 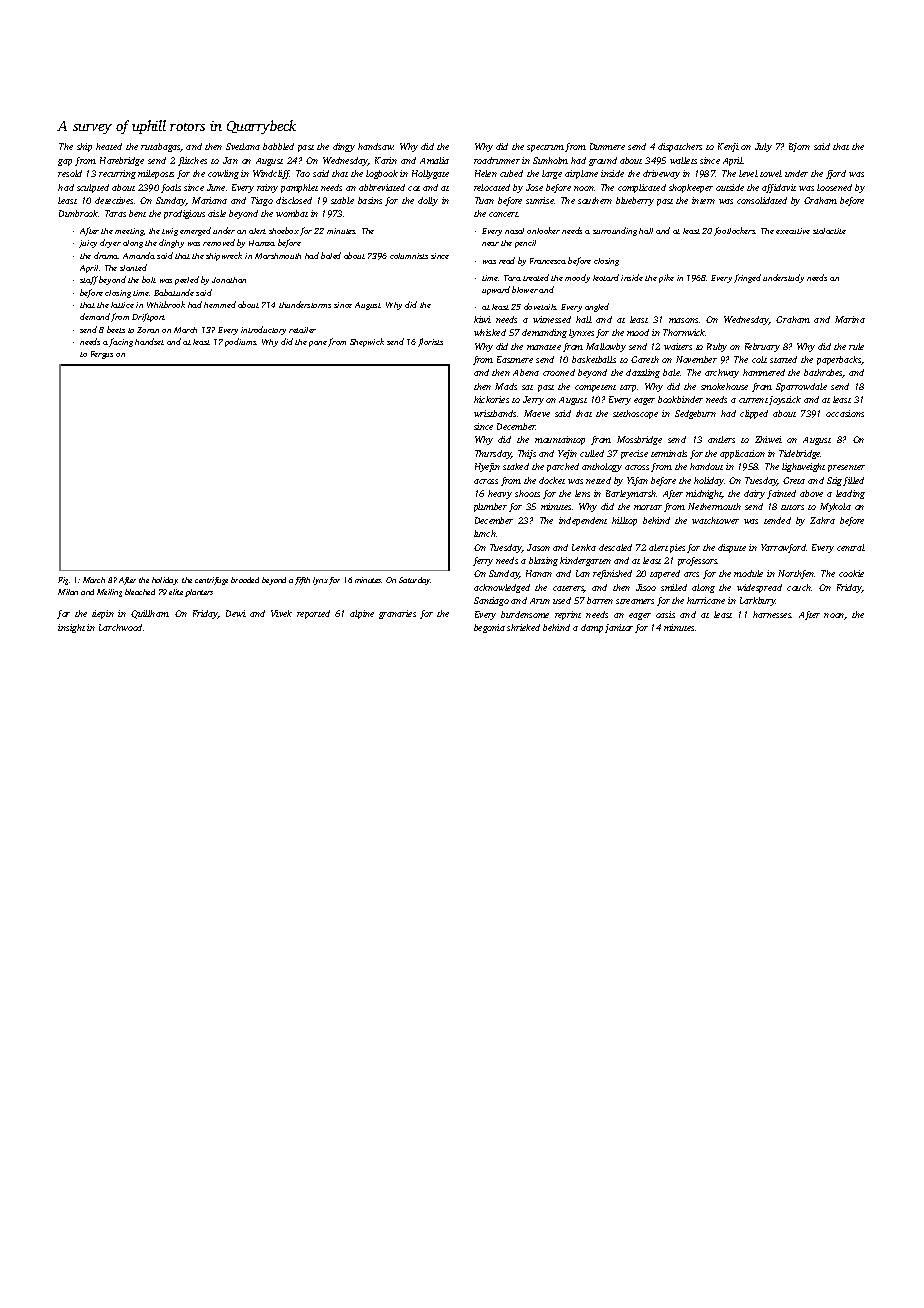 What do you see at coordinates (583, 521) in the page?
I see `independent` at bounding box center [583, 521].
